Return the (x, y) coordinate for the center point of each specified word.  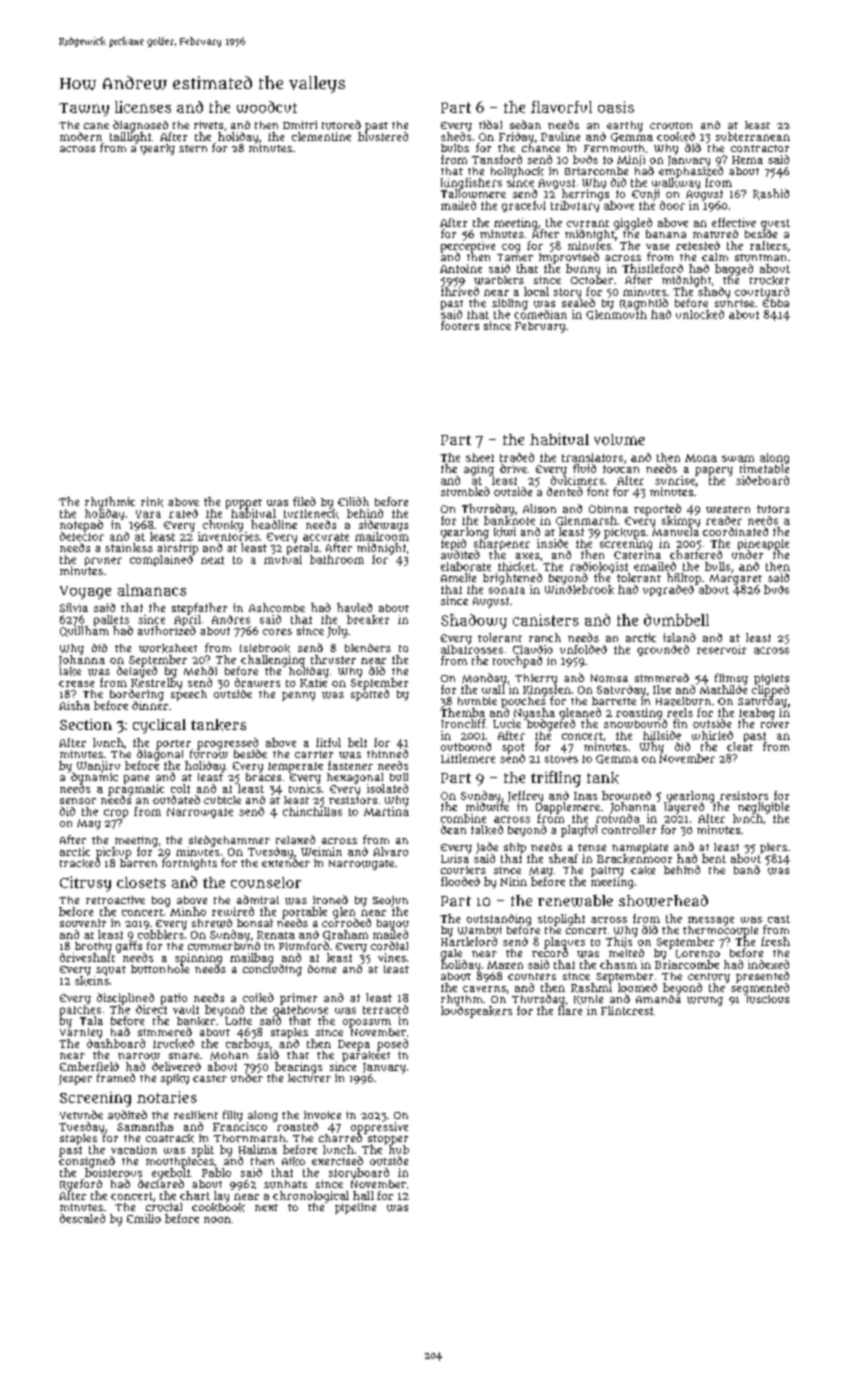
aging (479, 470)
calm (715, 257)
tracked (80, 863)
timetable (764, 468)
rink (152, 502)
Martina (386, 811)
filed (304, 501)
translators (592, 457)
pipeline (355, 1208)
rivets (208, 125)
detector (82, 536)
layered (684, 808)
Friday (516, 138)
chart (195, 1195)
